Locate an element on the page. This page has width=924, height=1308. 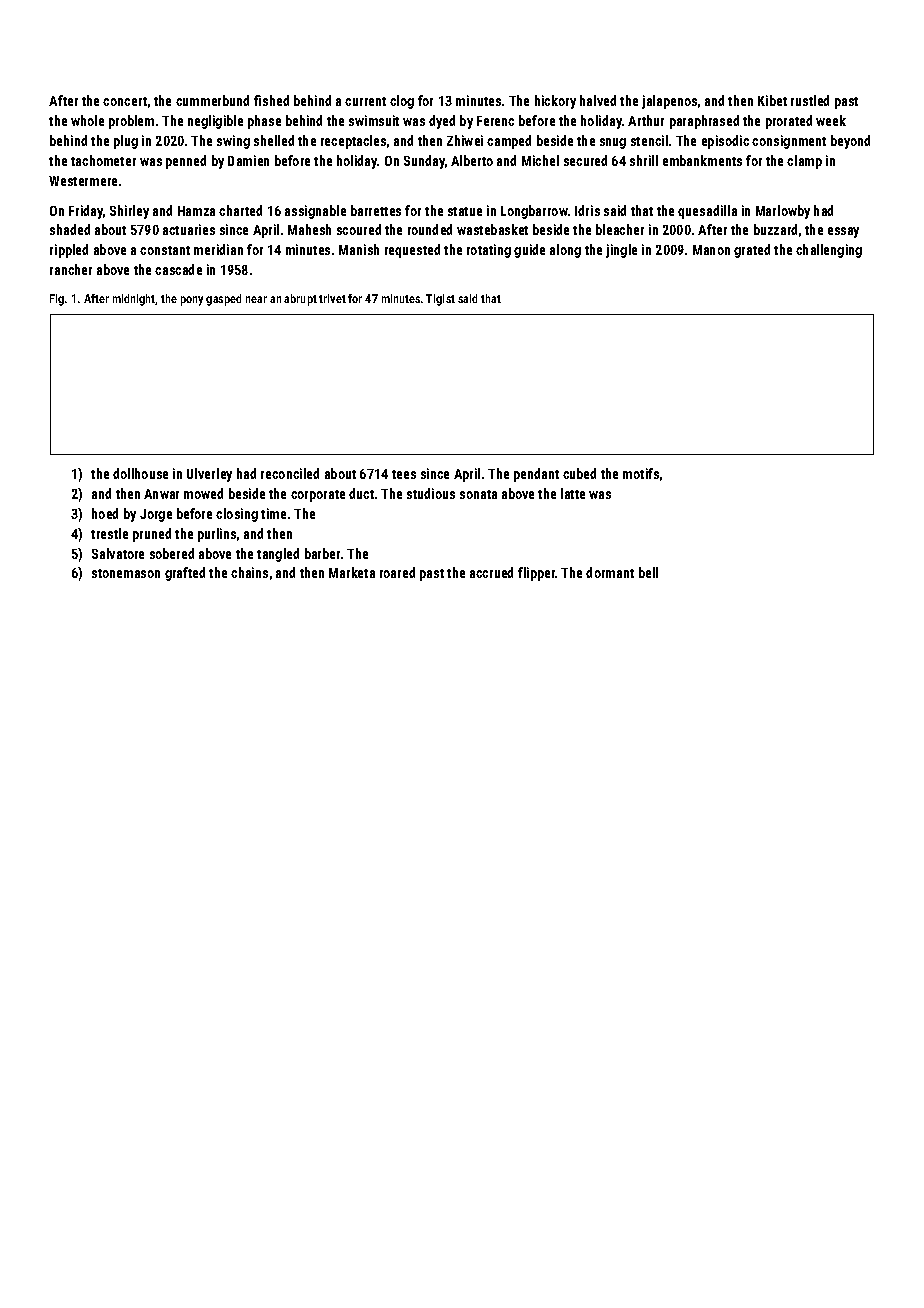
Zhiwei is located at coordinates (465, 140).
